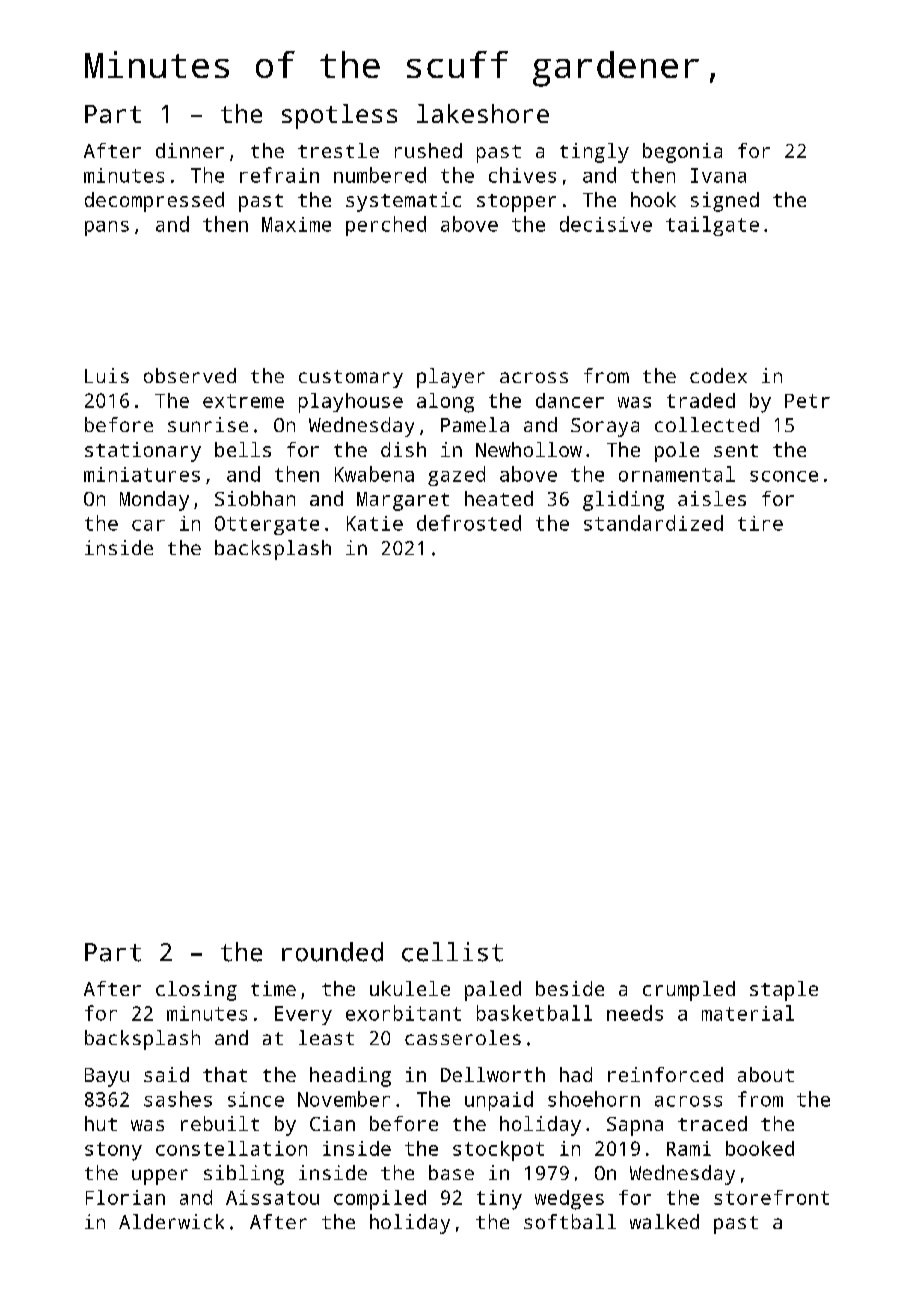 The width and height of the screenshot is (924, 1308). What do you see at coordinates (107, 375) in the screenshot?
I see `Luis` at bounding box center [107, 375].
